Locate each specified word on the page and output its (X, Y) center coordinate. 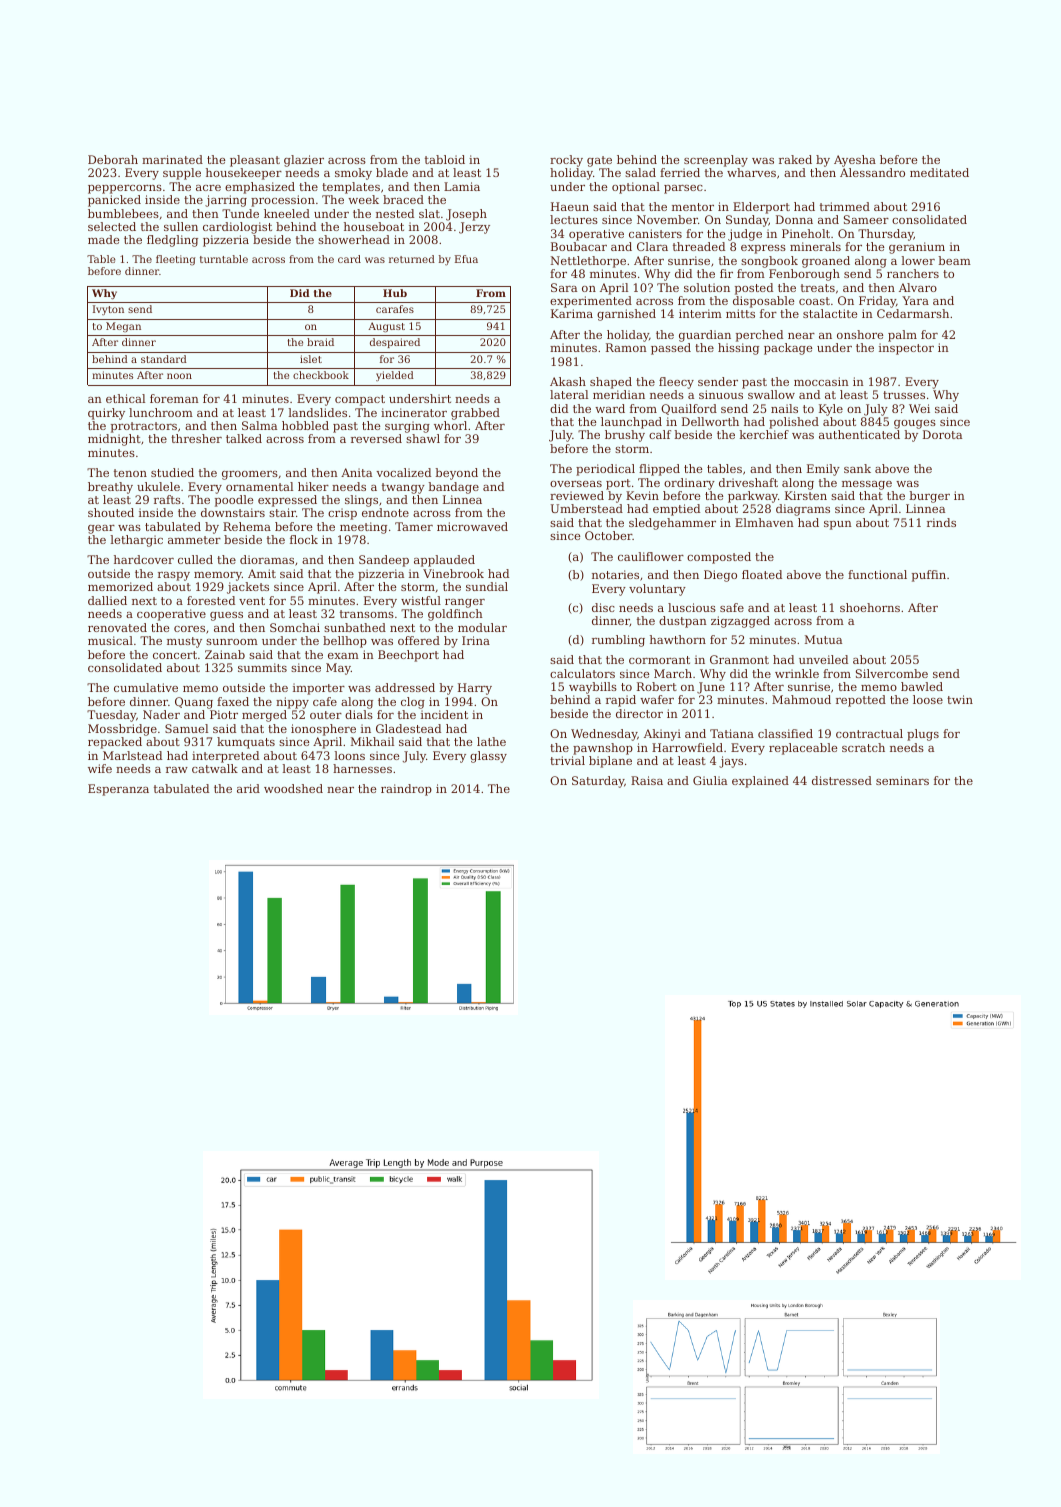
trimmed (845, 206)
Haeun (570, 206)
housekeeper (244, 174)
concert (175, 655)
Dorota (942, 434)
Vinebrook (453, 573)
